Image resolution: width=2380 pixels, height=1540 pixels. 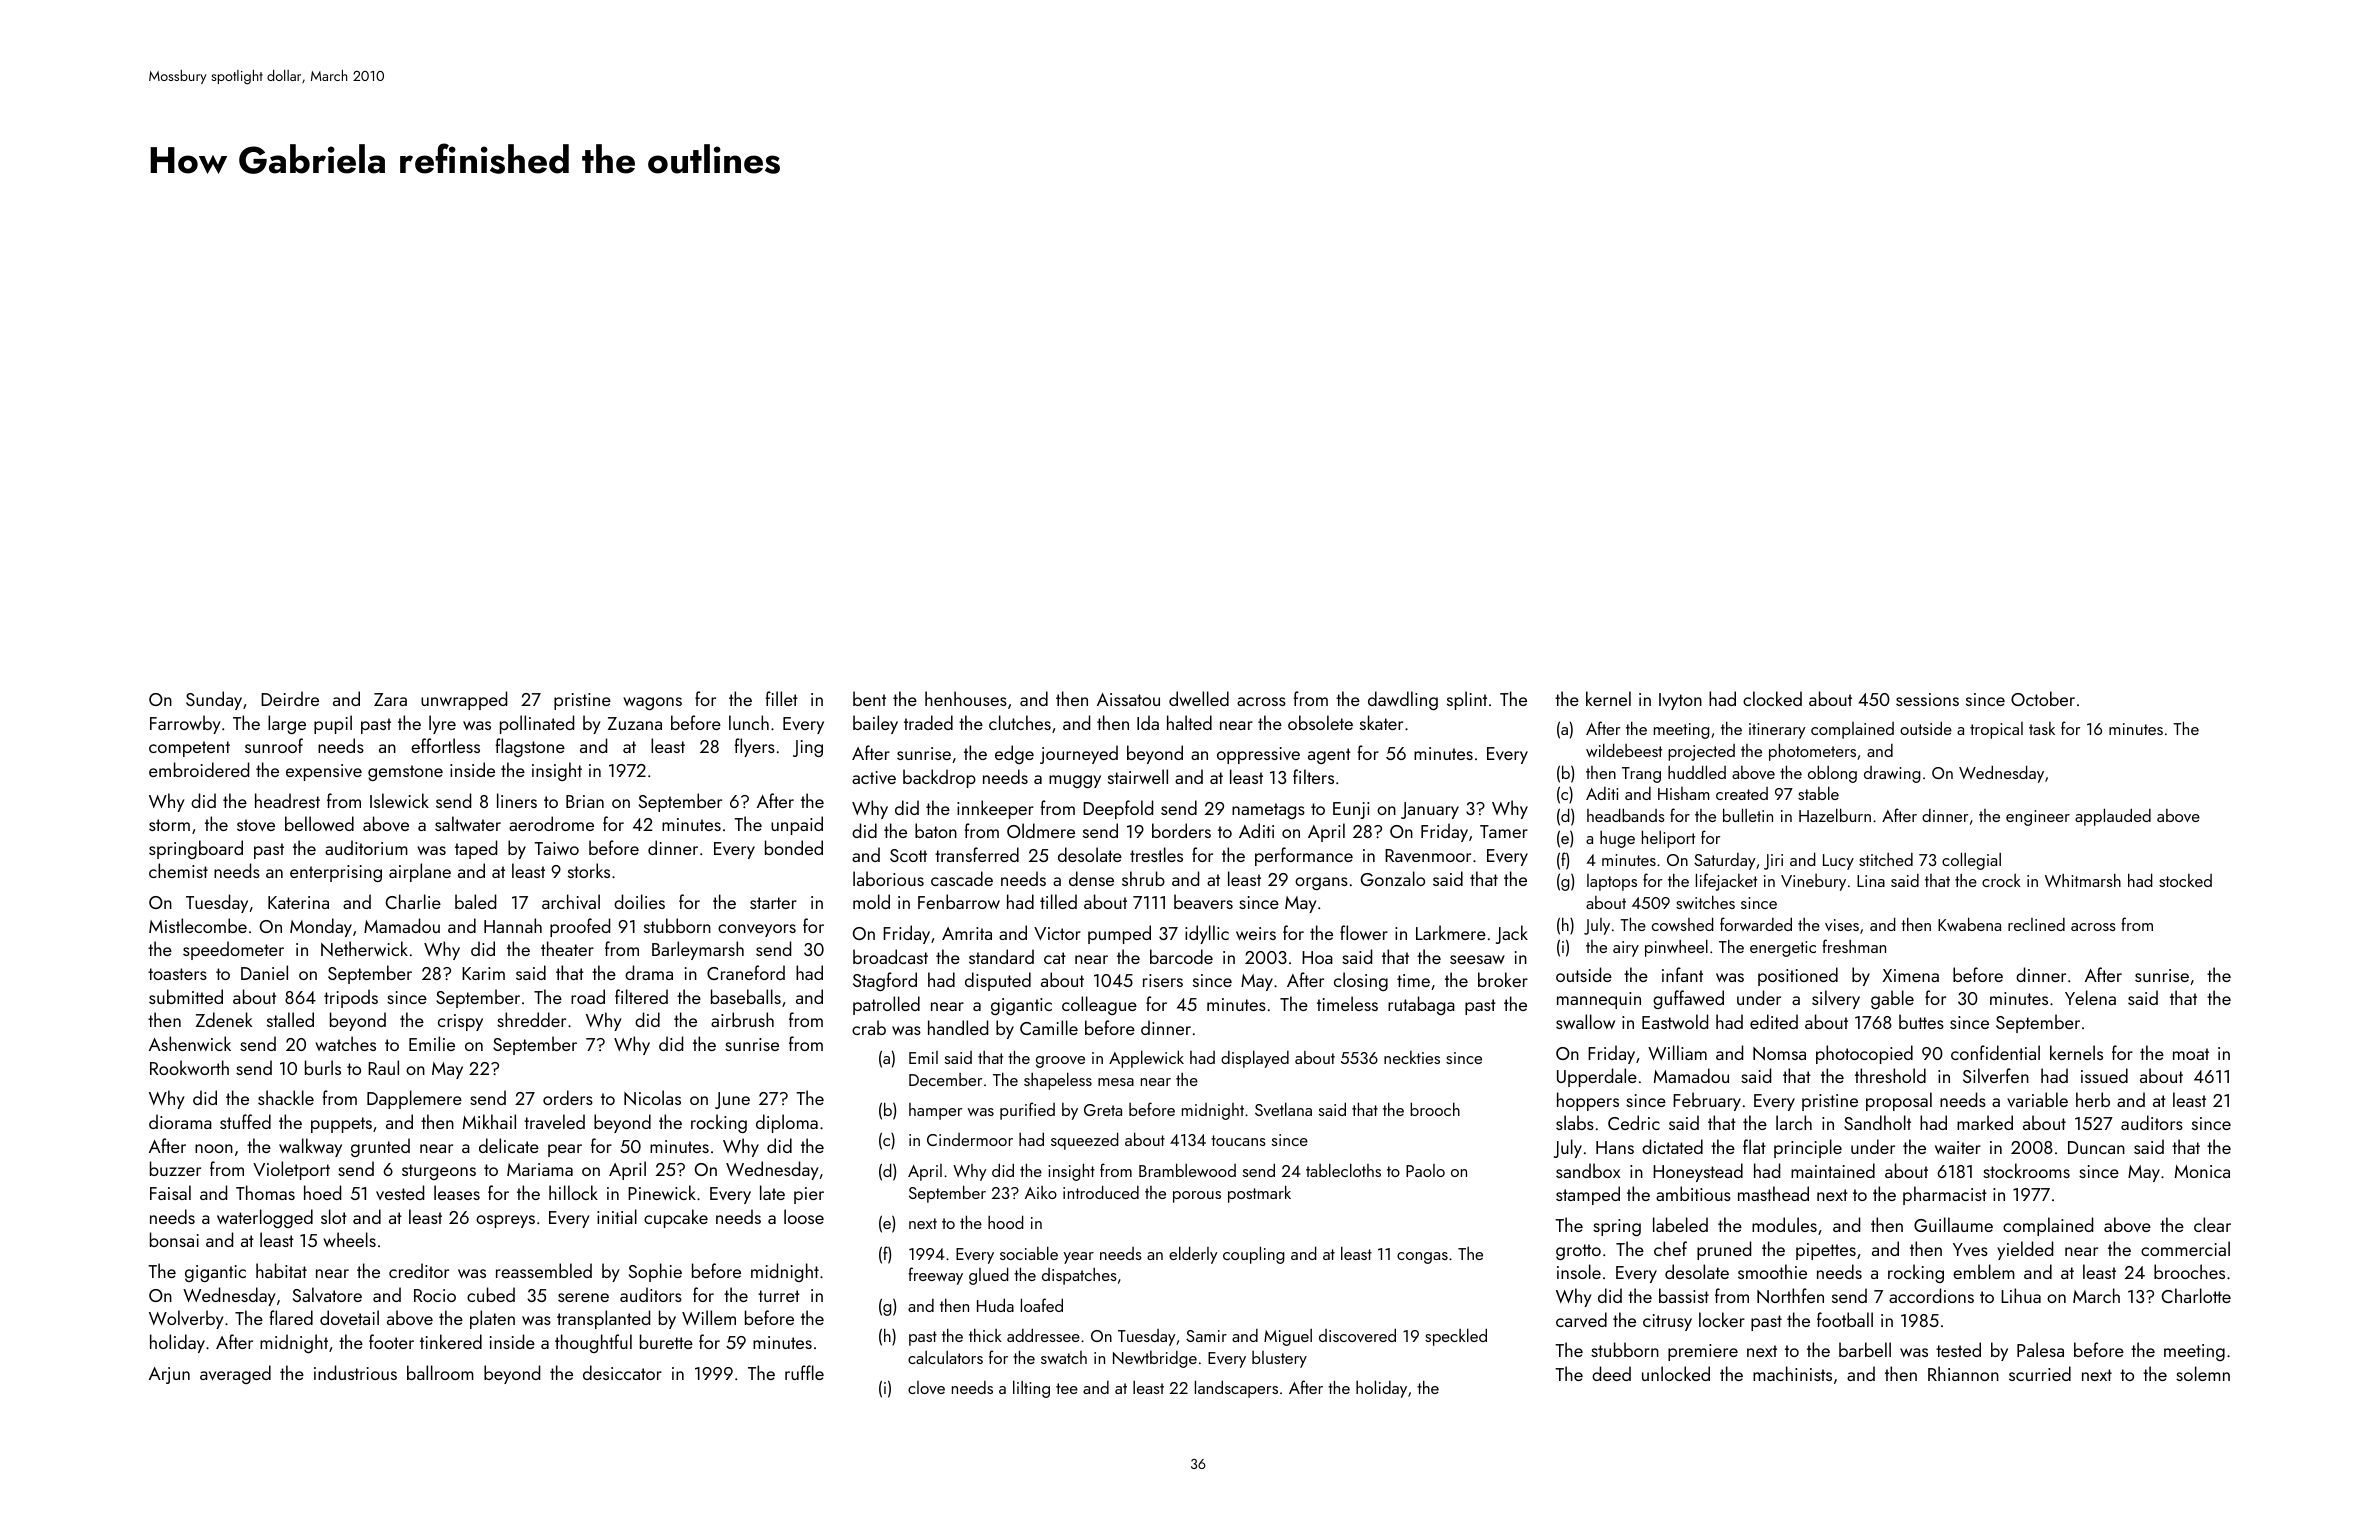 I want to click on Paolo, so click(x=1425, y=1170).
